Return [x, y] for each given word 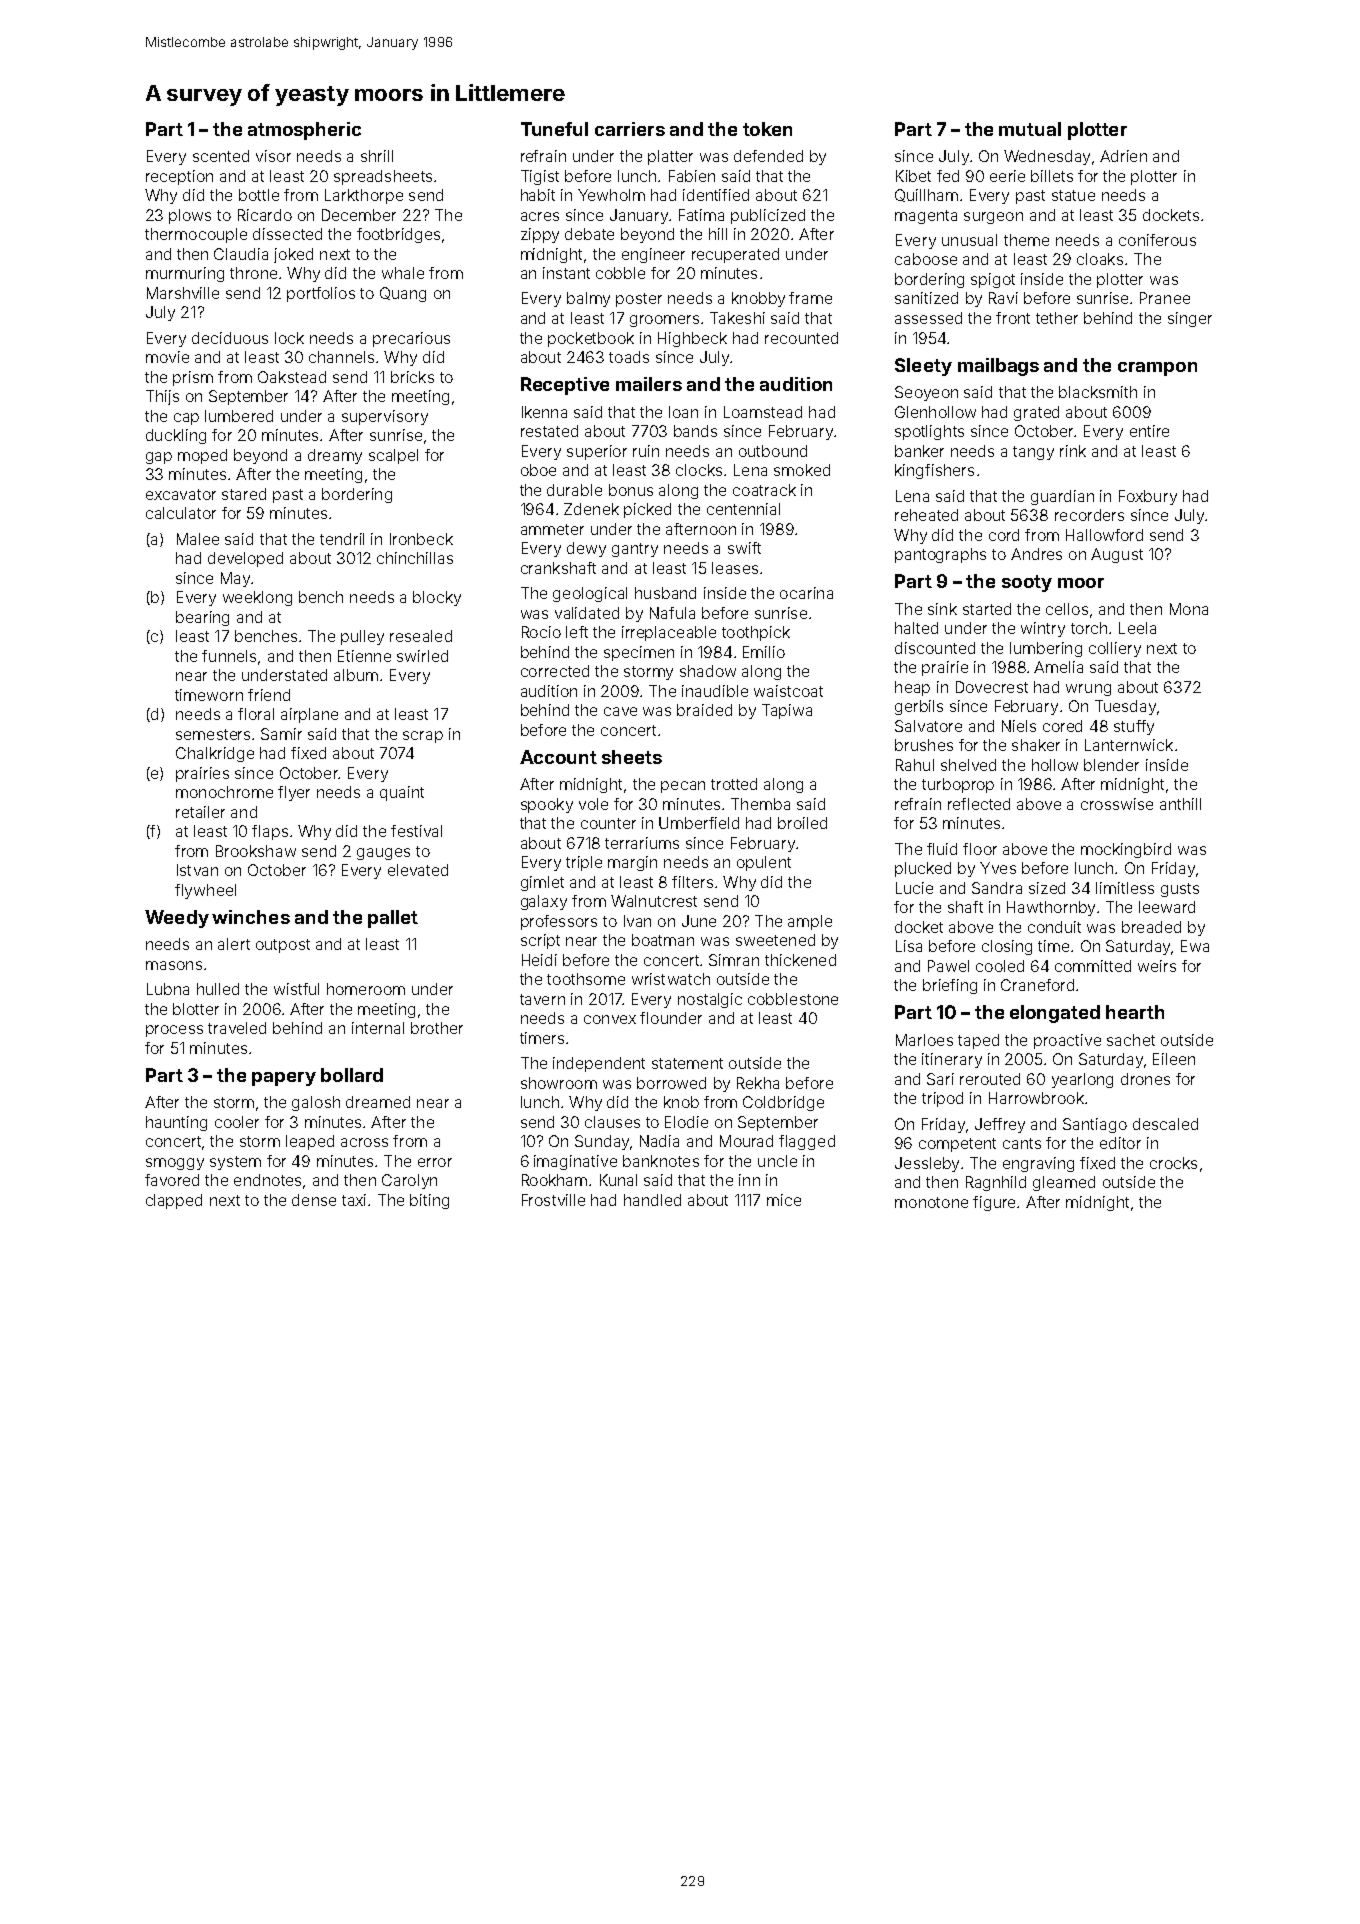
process [174, 1031]
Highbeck [692, 339]
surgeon [993, 218]
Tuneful [554, 129]
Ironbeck [421, 539]
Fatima [701, 215]
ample [810, 922]
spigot [993, 280]
